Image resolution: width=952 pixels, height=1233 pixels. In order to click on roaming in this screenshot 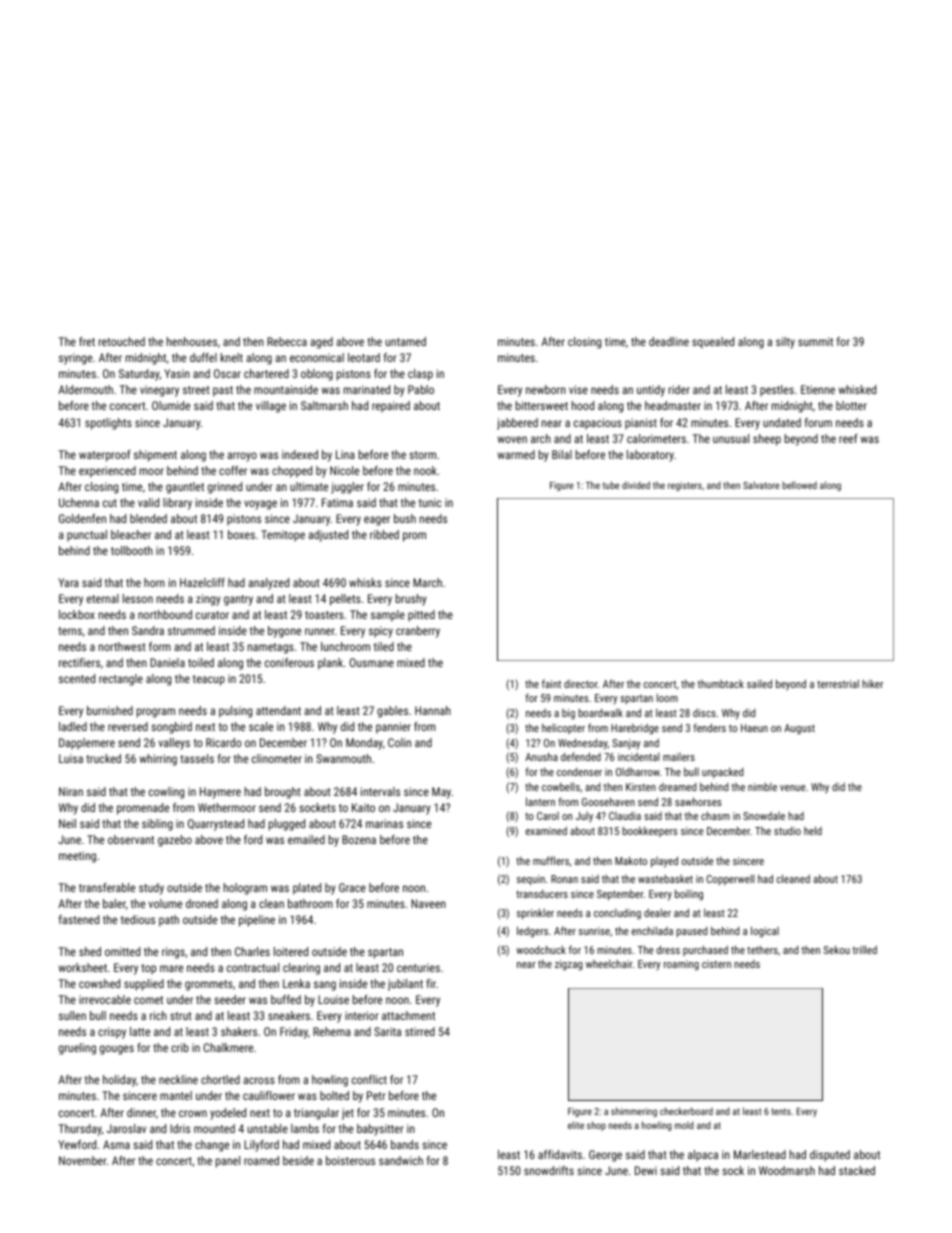, I will do `click(681, 965)`.
